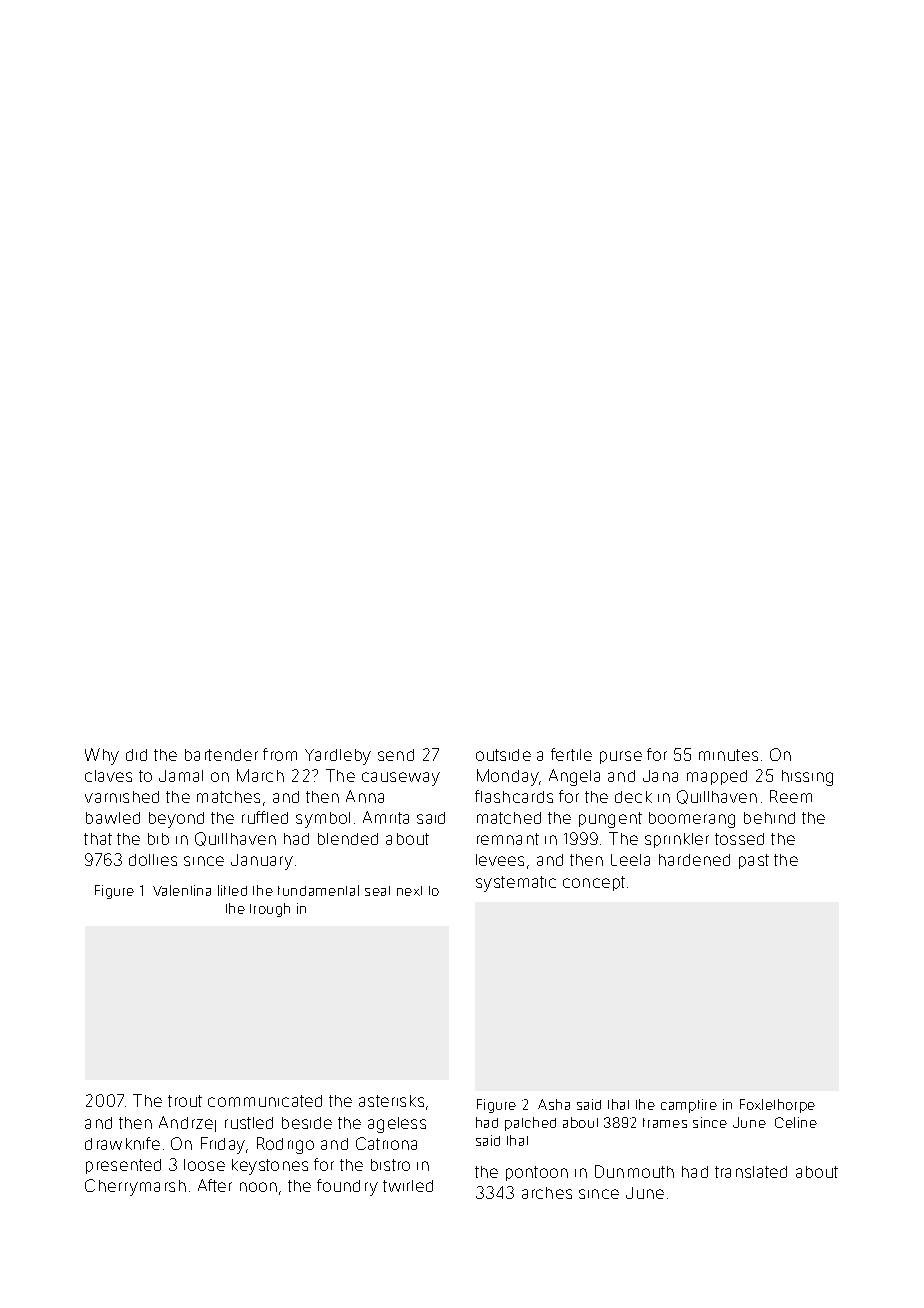 This screenshot has height=1308, width=924. What do you see at coordinates (391, 1101) in the screenshot?
I see `asterisks` at bounding box center [391, 1101].
